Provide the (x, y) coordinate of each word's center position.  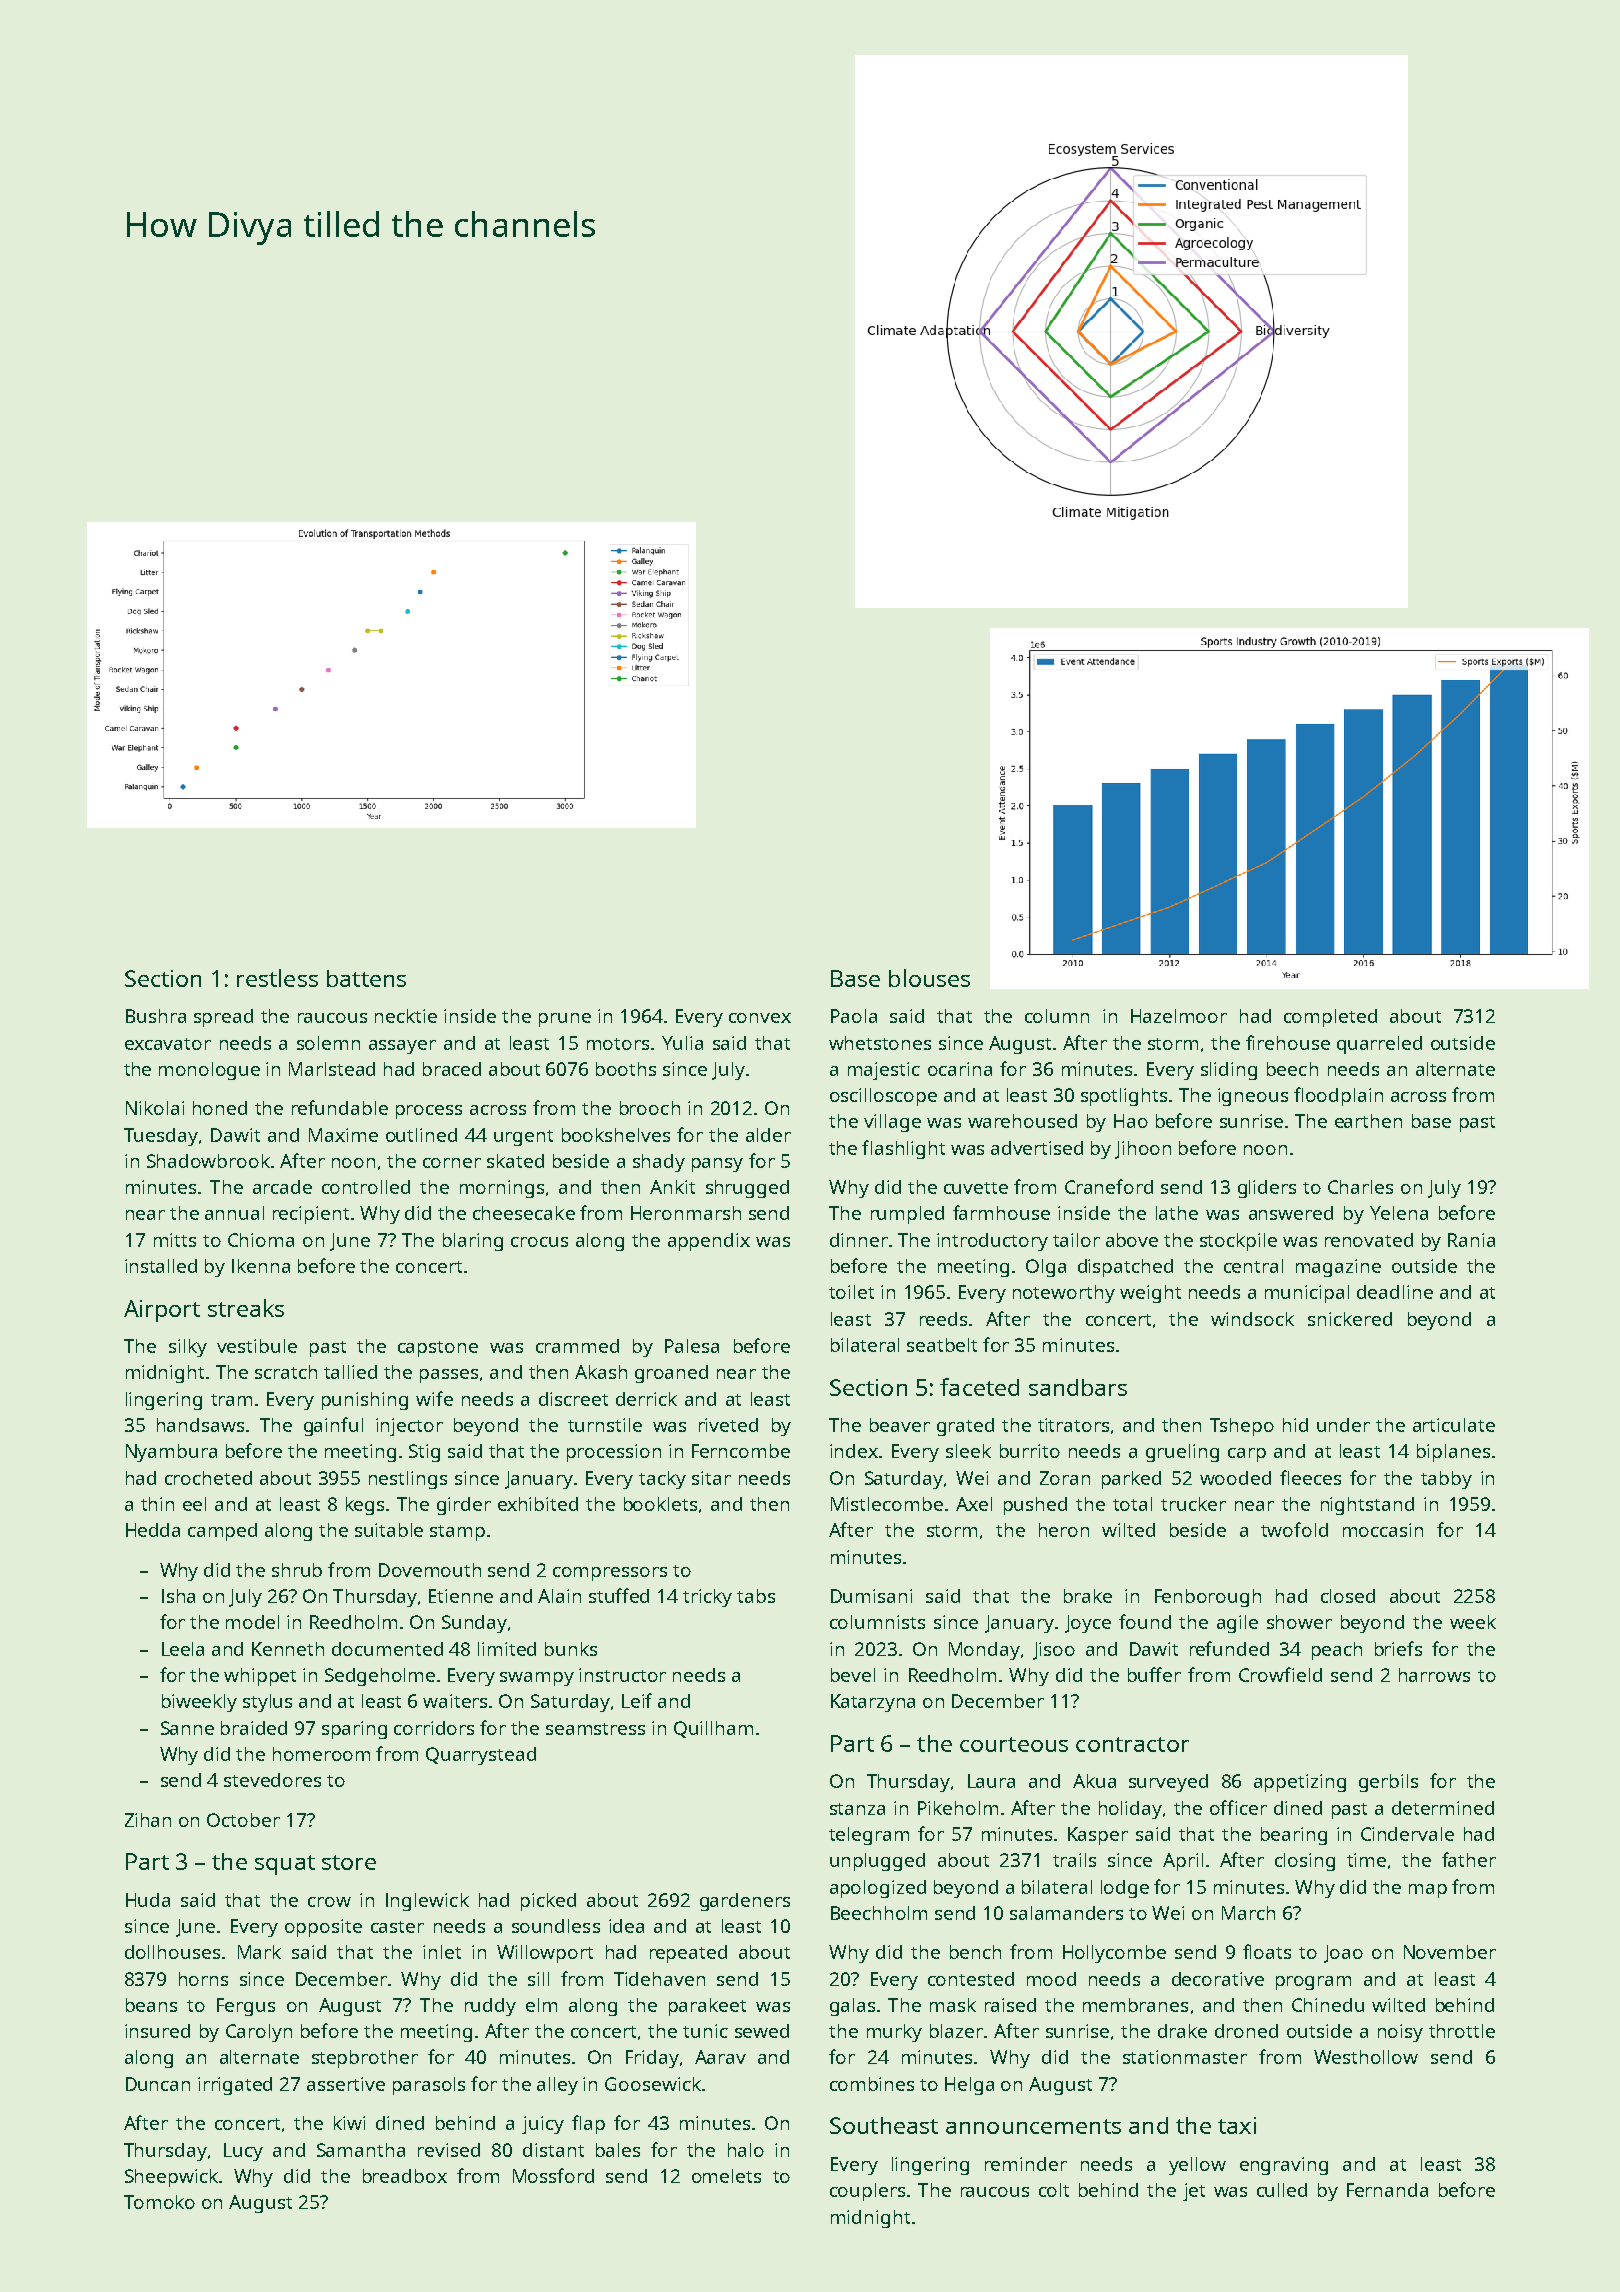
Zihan (148, 1820)
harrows (1434, 1675)
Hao (1131, 1121)
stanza (857, 1809)
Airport (162, 1311)
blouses (929, 978)
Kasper (1098, 1836)
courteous (1014, 1744)
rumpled (907, 1215)
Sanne (187, 1728)
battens (366, 978)
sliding (1229, 1071)
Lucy (243, 2152)
